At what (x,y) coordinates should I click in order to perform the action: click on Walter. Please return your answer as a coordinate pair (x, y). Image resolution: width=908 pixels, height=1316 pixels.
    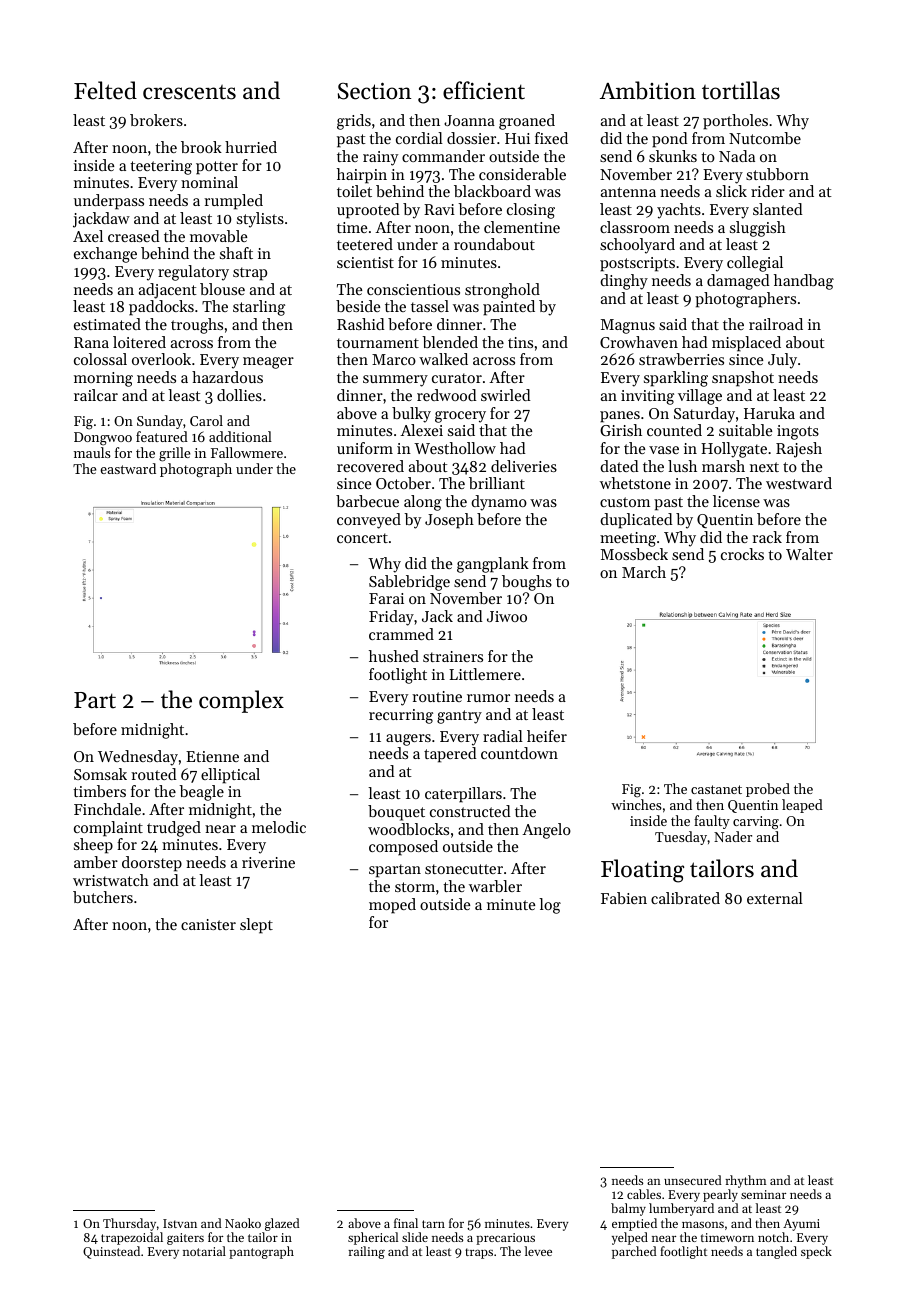
    Looking at the image, I should click on (809, 554).
